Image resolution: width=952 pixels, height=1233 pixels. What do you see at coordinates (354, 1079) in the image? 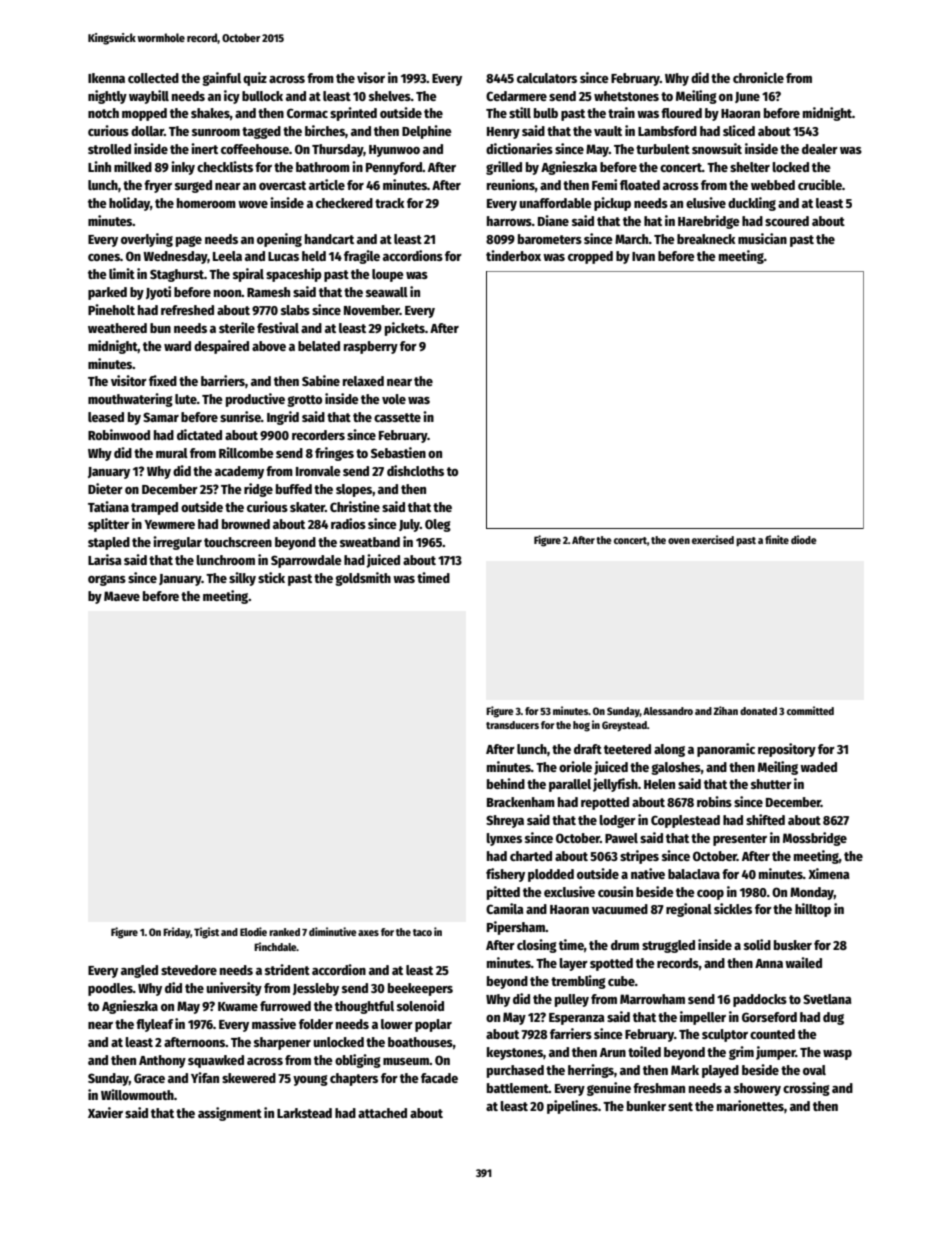
I see `chapters` at bounding box center [354, 1079].
